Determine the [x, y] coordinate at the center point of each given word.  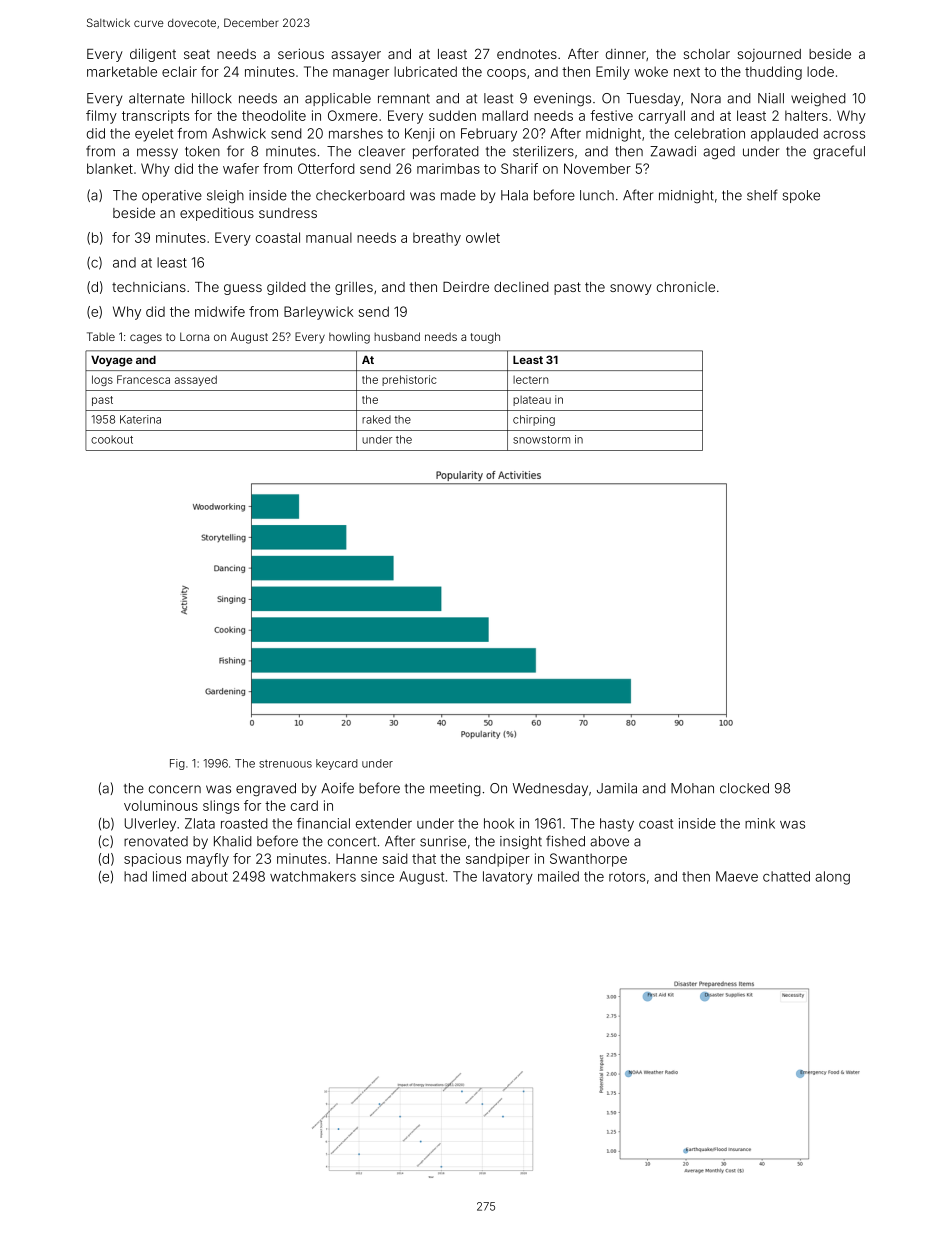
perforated [446, 152]
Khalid [233, 841]
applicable [338, 99]
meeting [455, 790]
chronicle [686, 287]
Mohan [692, 788]
